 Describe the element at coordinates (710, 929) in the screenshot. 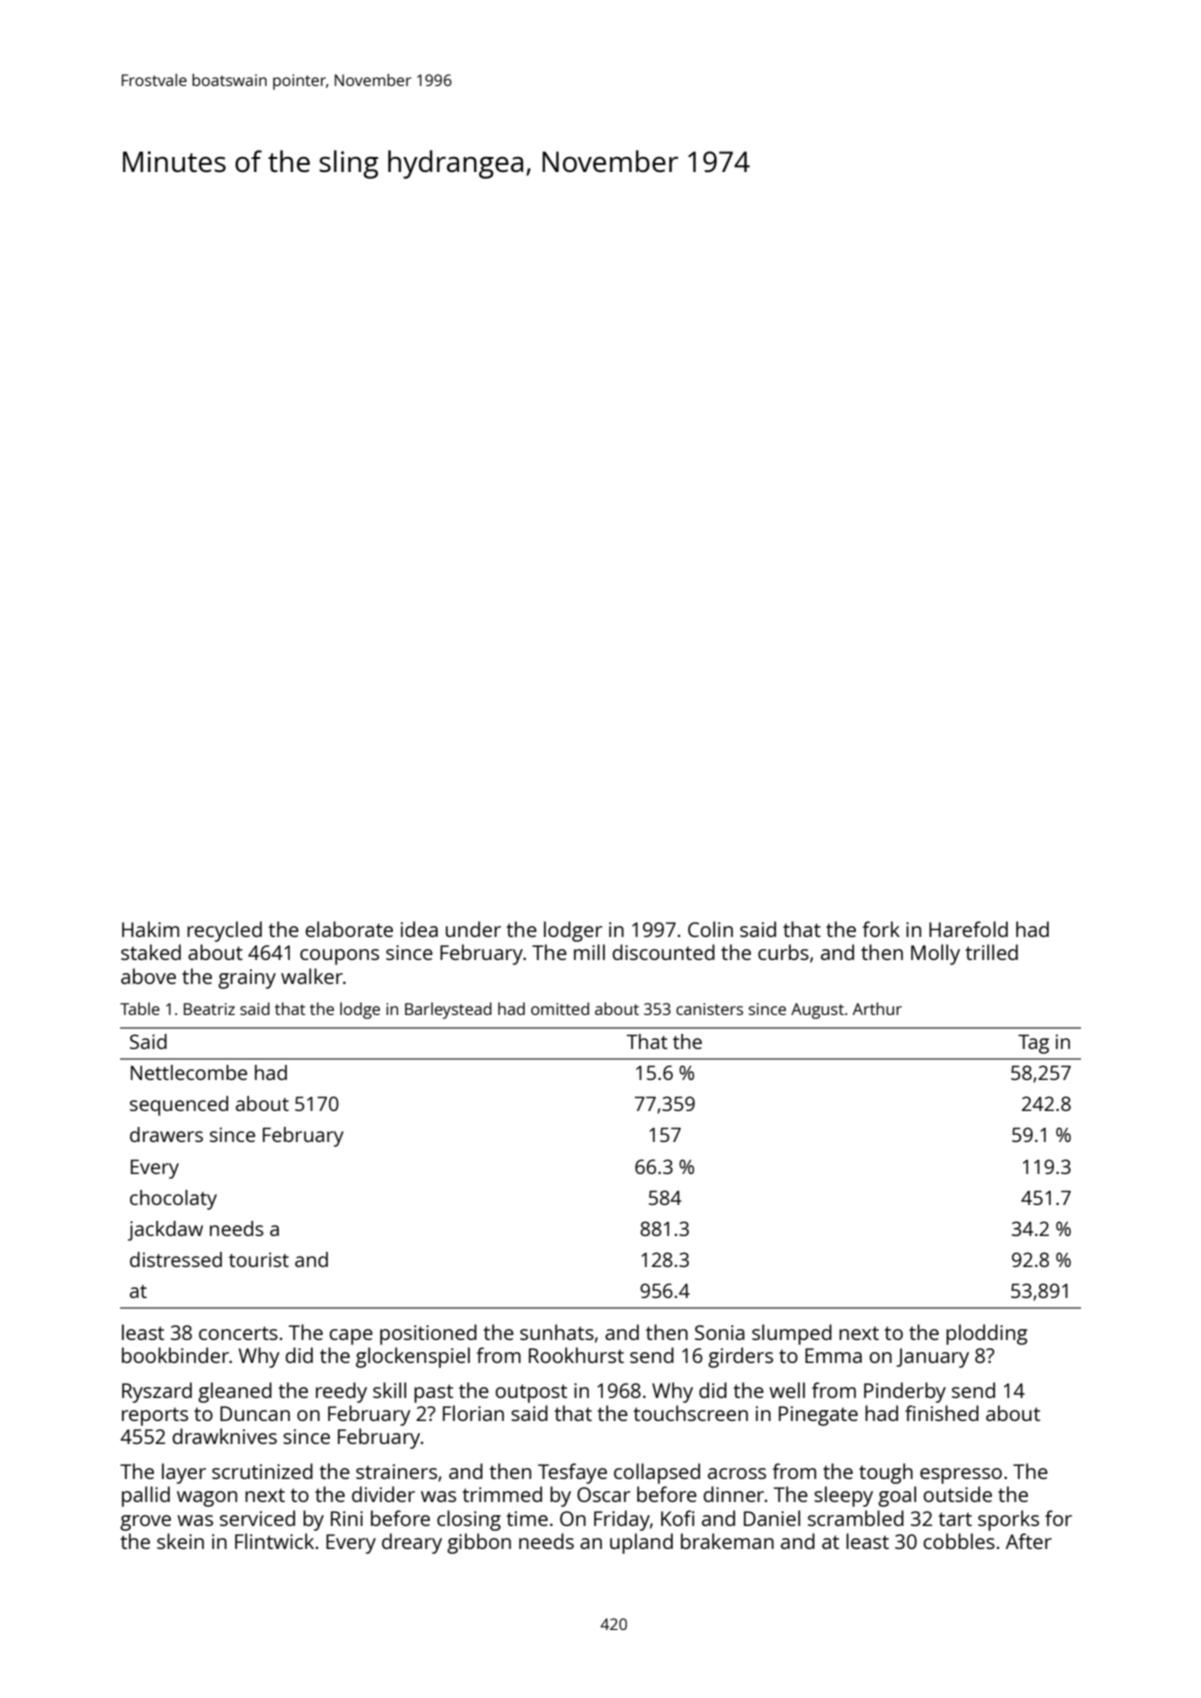

I see `Colin` at that location.
